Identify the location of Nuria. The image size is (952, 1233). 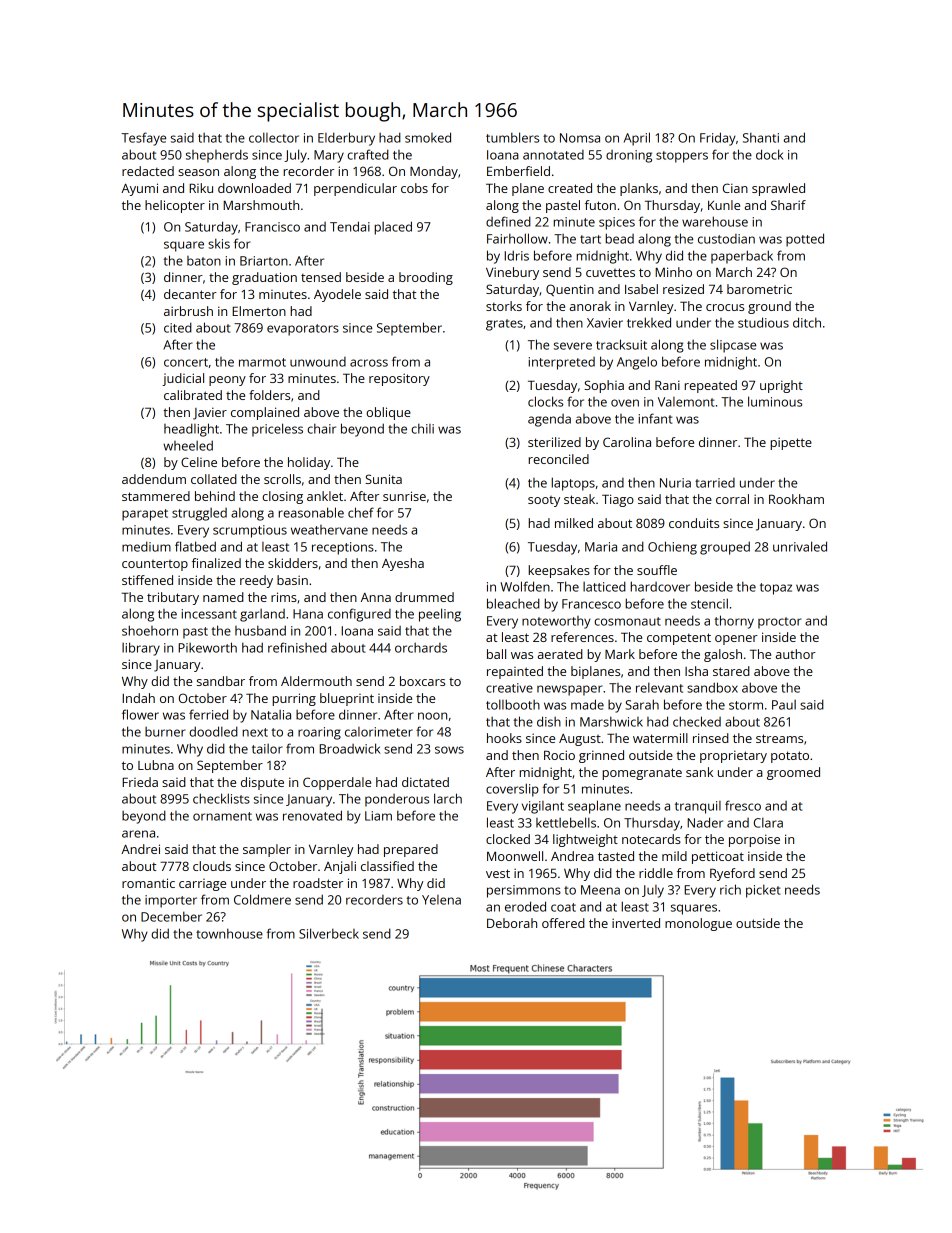
(675, 483).
